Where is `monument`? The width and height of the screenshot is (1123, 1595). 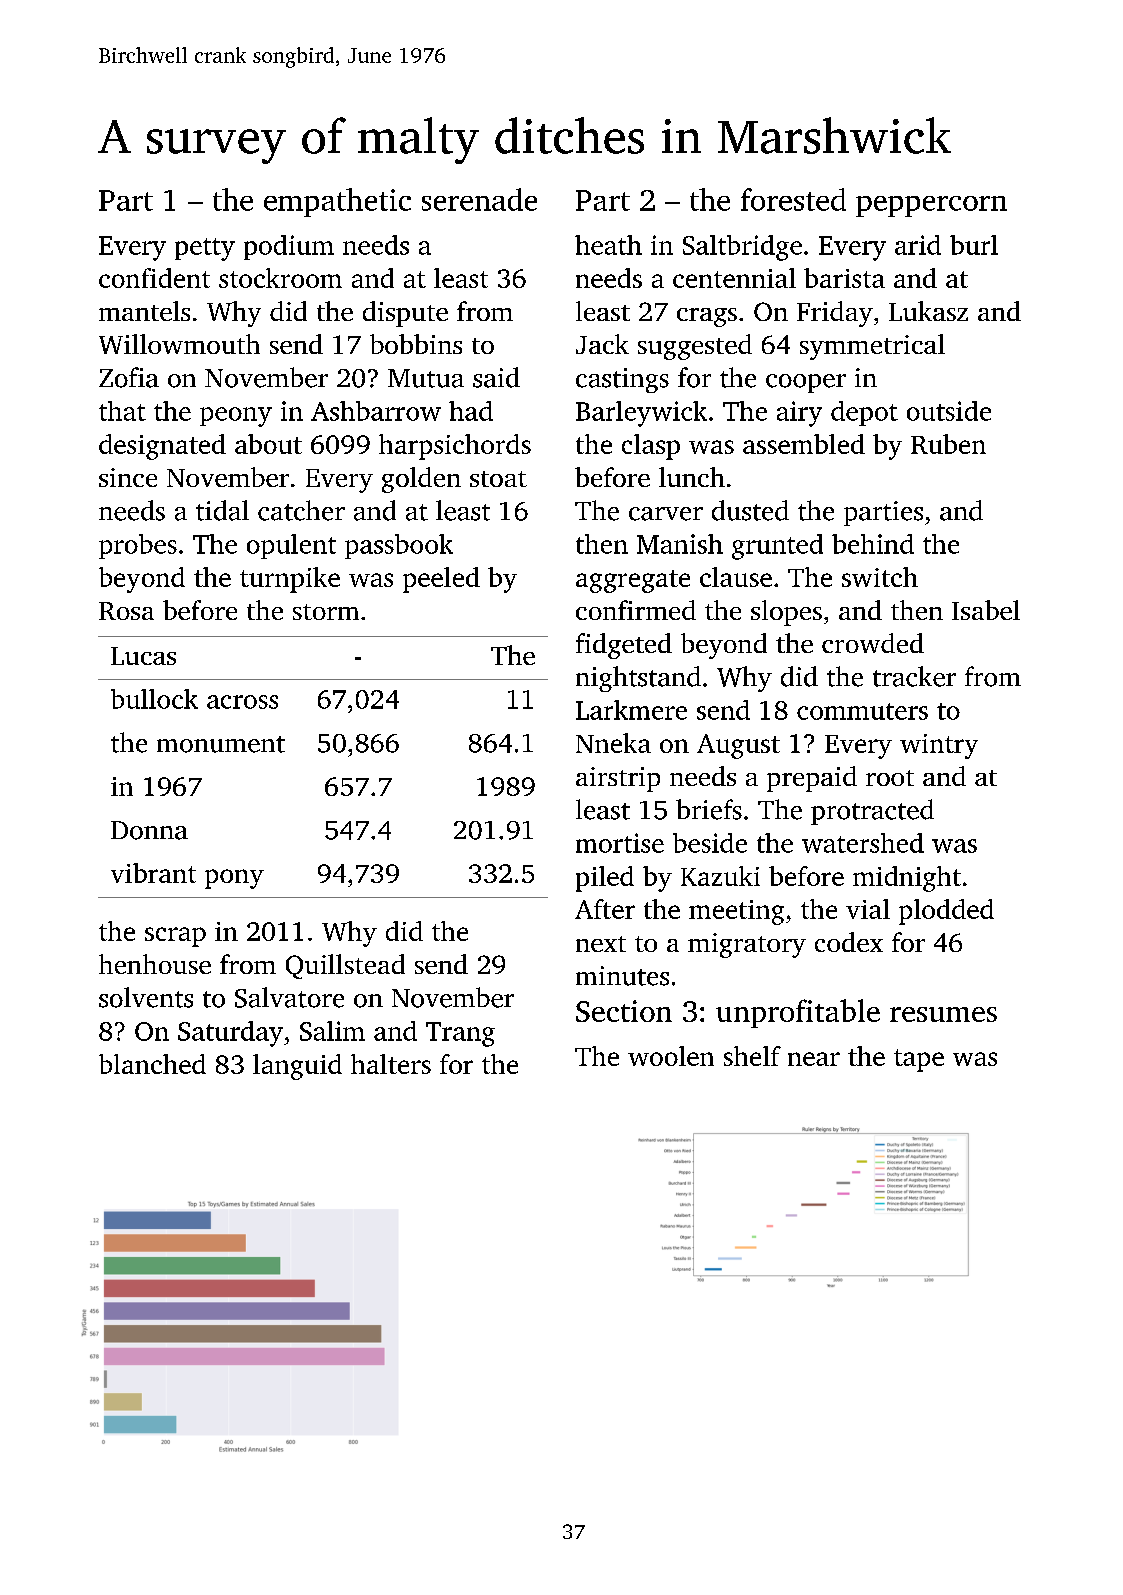 monument is located at coordinates (221, 744).
